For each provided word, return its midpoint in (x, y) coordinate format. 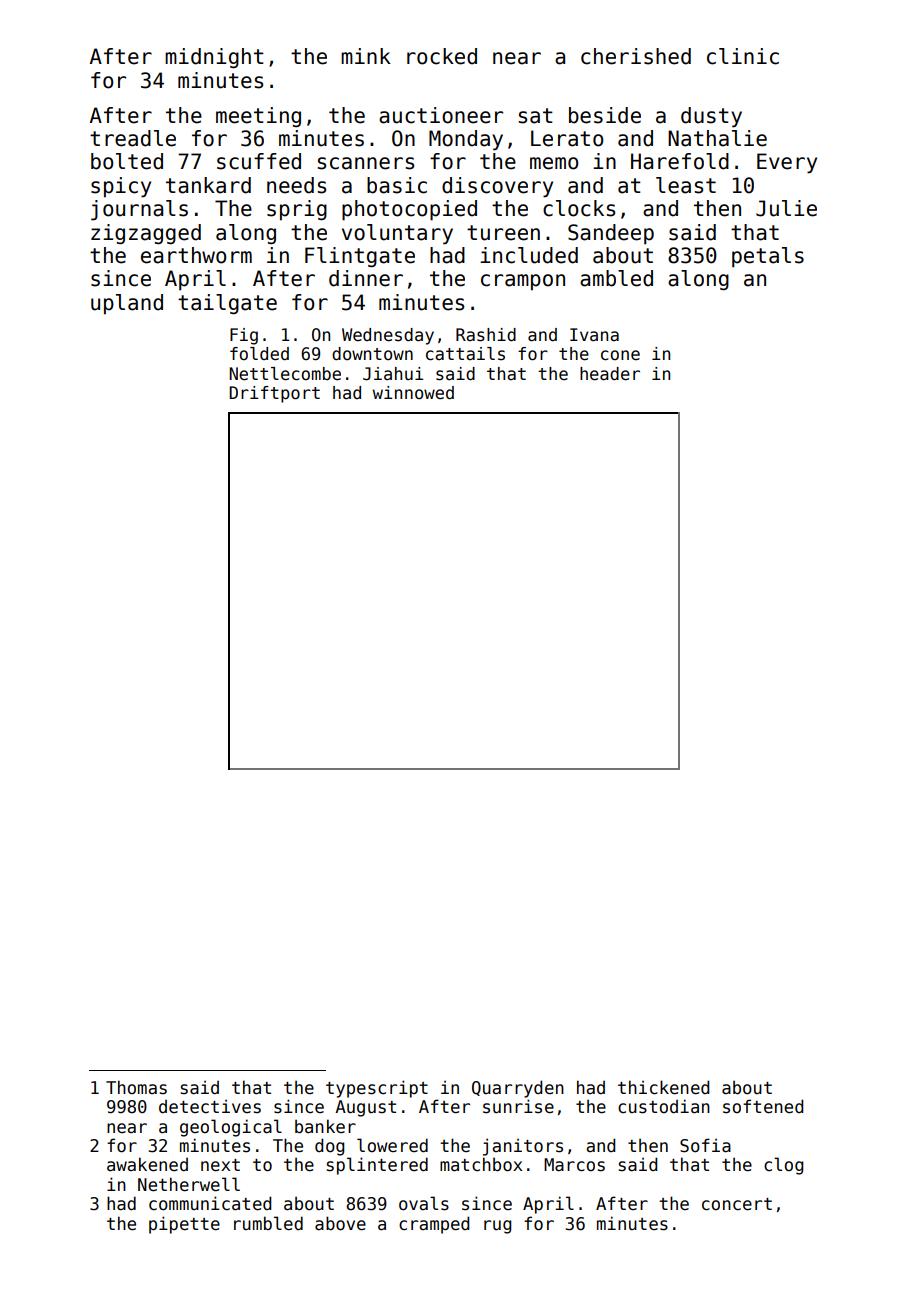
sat (535, 116)
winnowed (413, 393)
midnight (214, 58)
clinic (743, 56)
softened (763, 1106)
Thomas (136, 1087)
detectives (210, 1107)
